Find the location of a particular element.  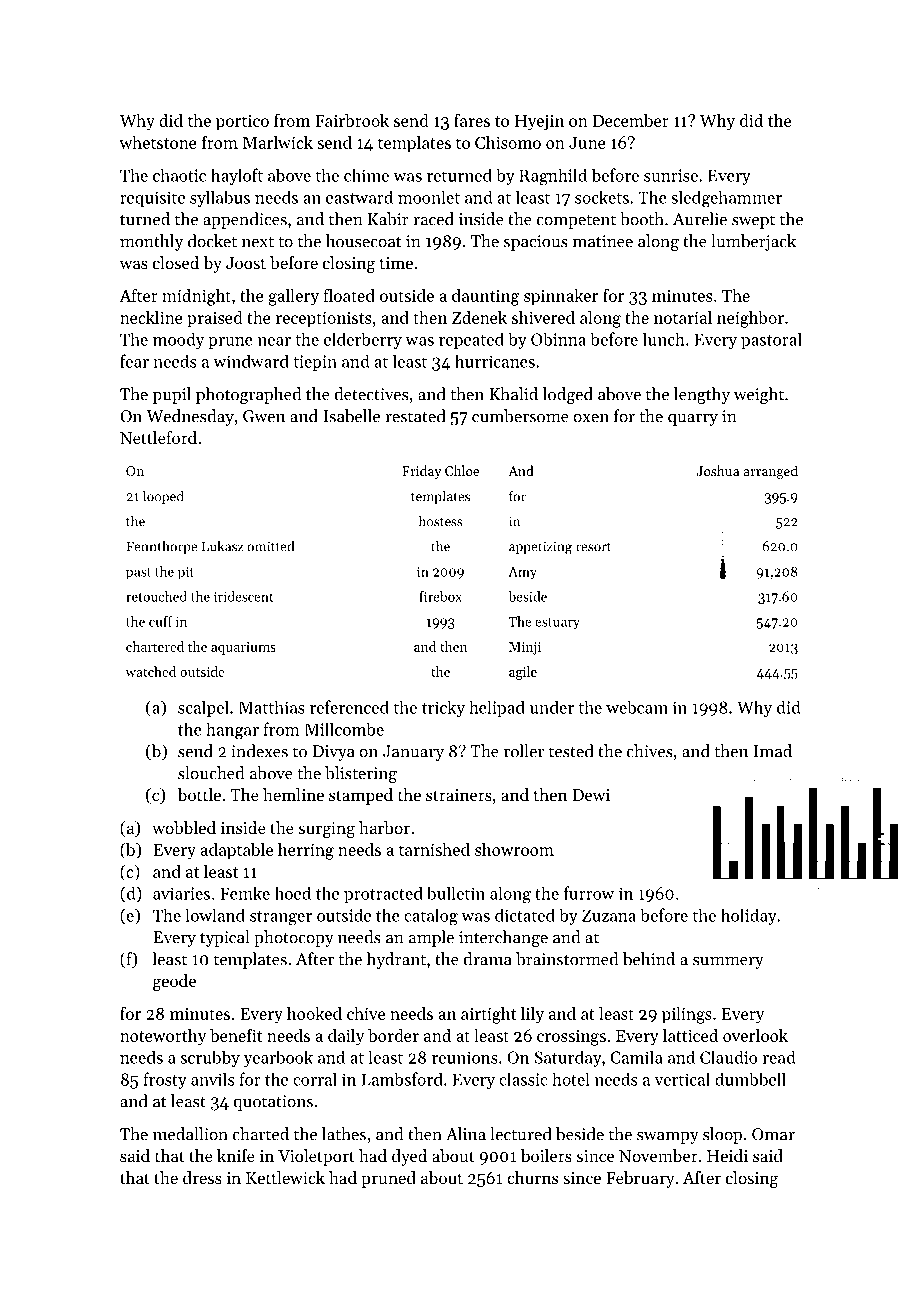

Imad is located at coordinates (772, 751).
